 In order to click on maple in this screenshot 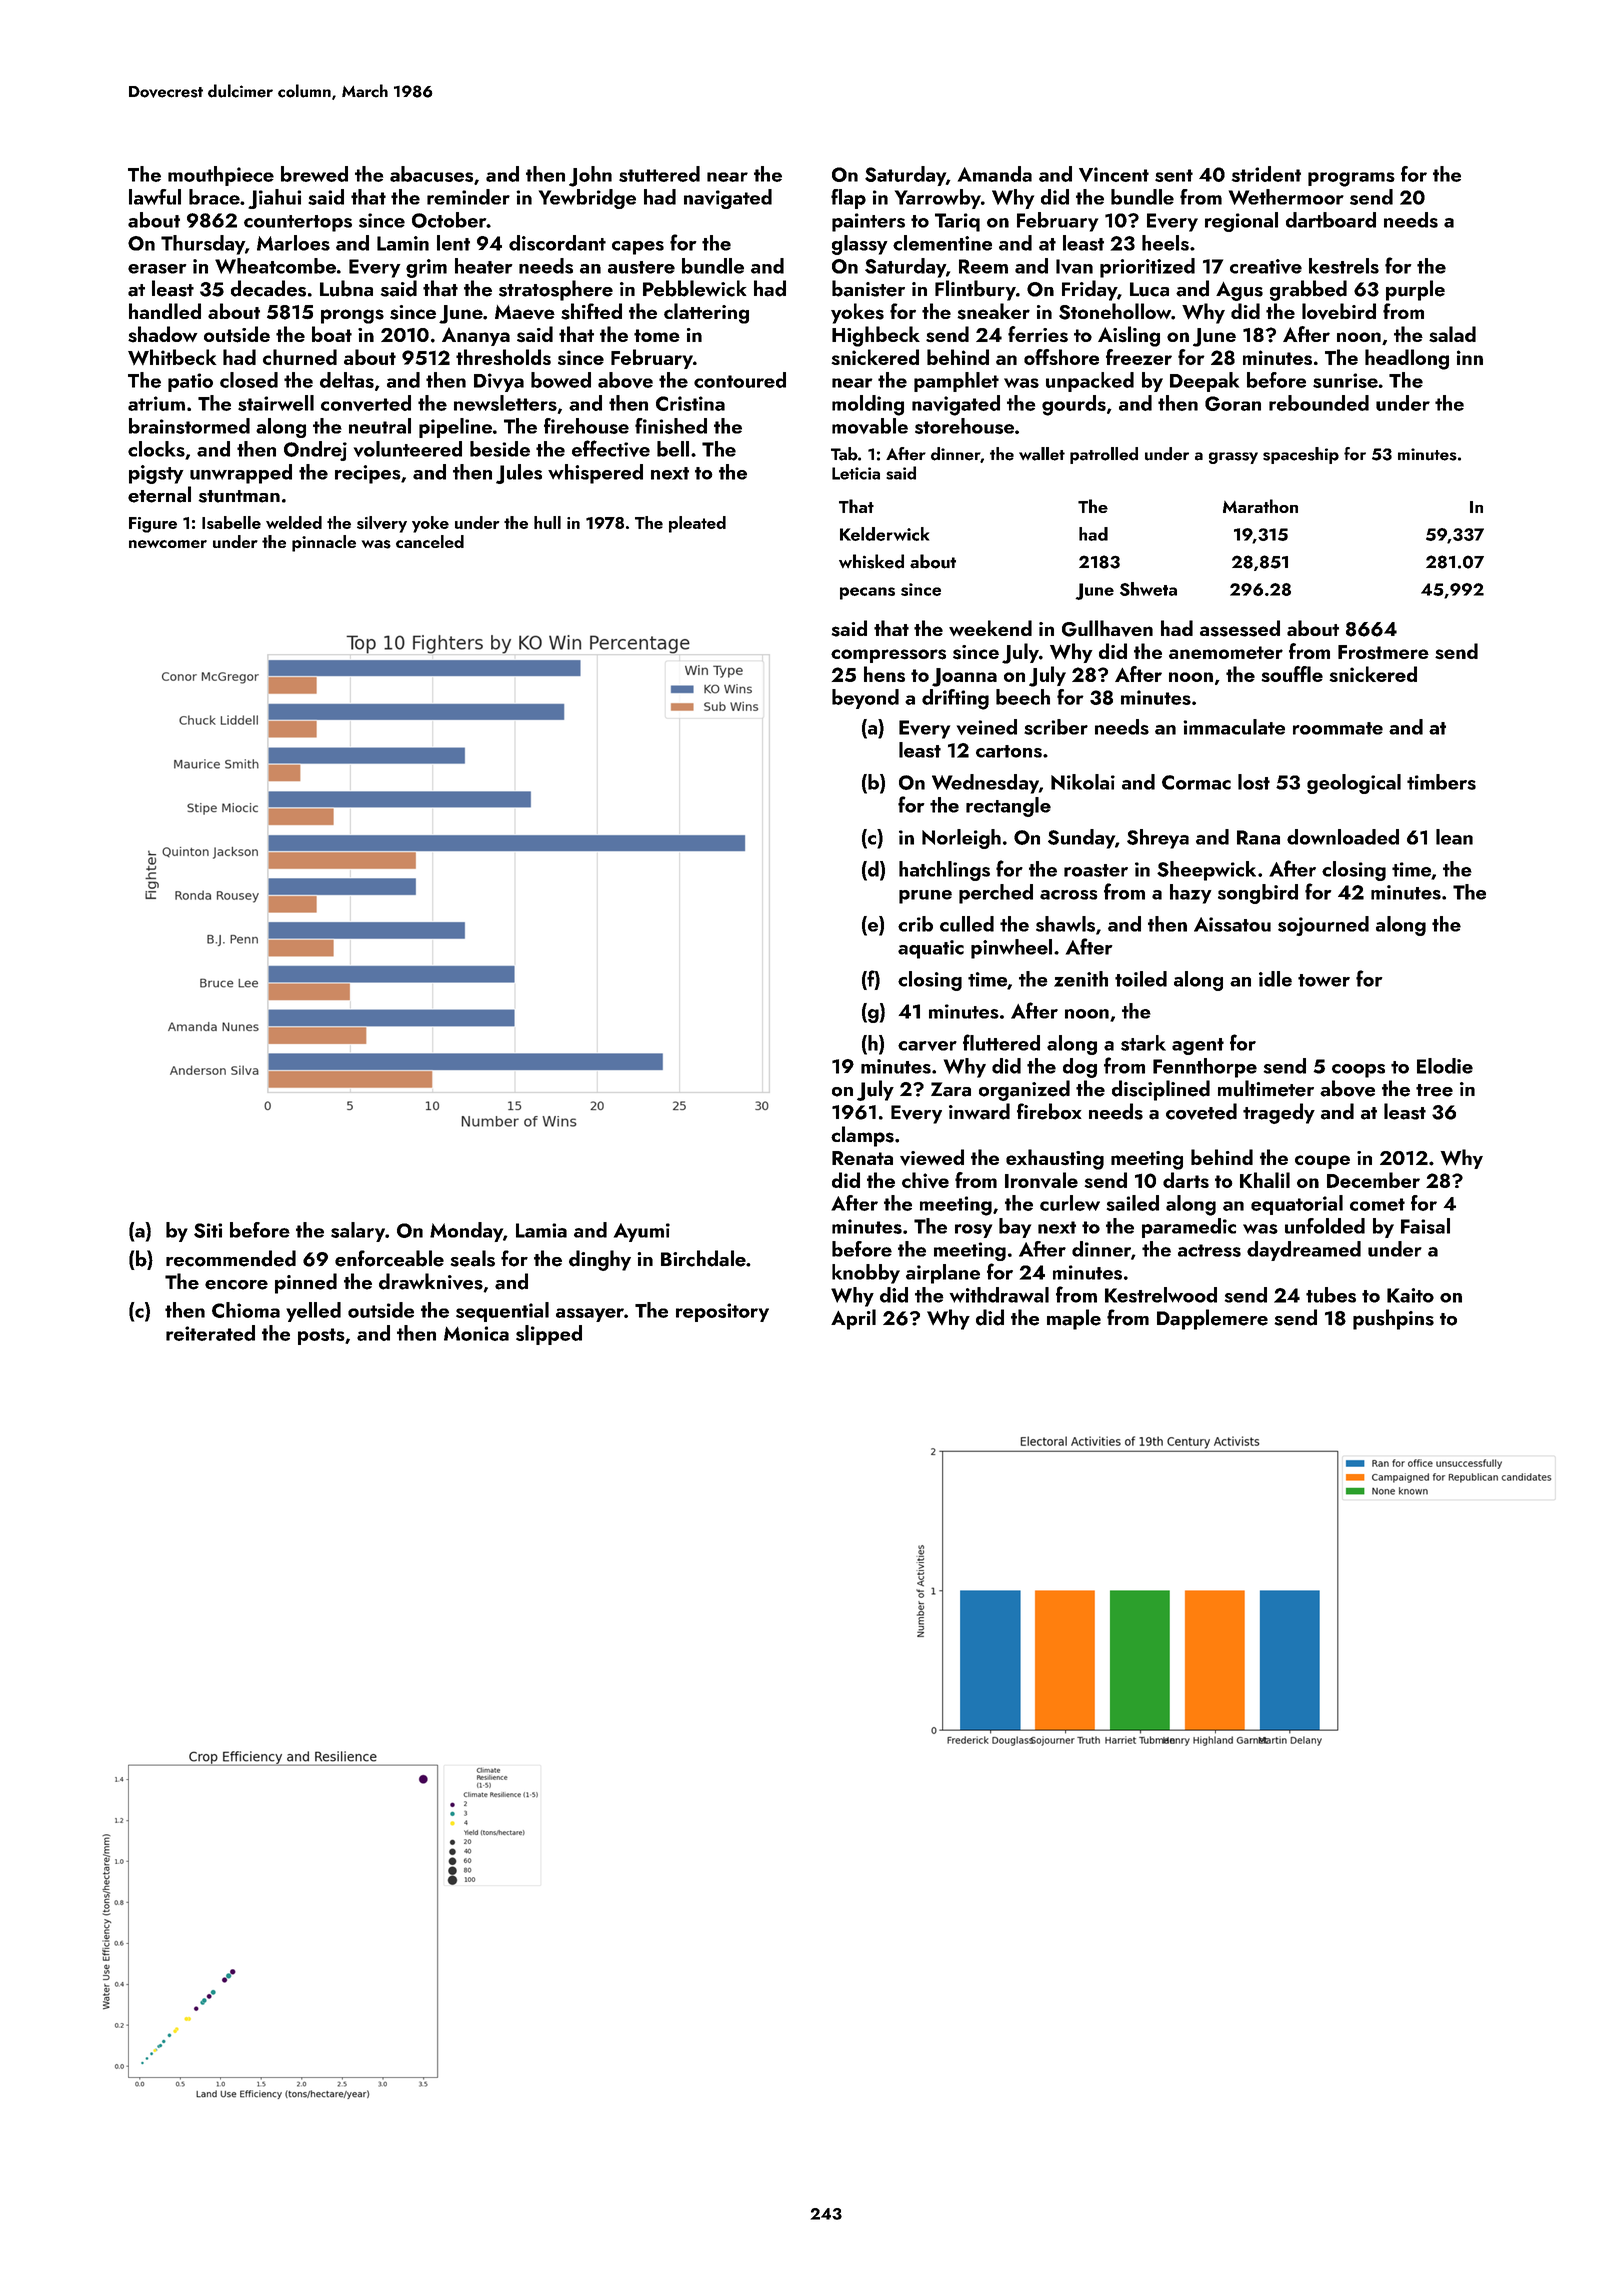, I will do `click(1074, 1319)`.
